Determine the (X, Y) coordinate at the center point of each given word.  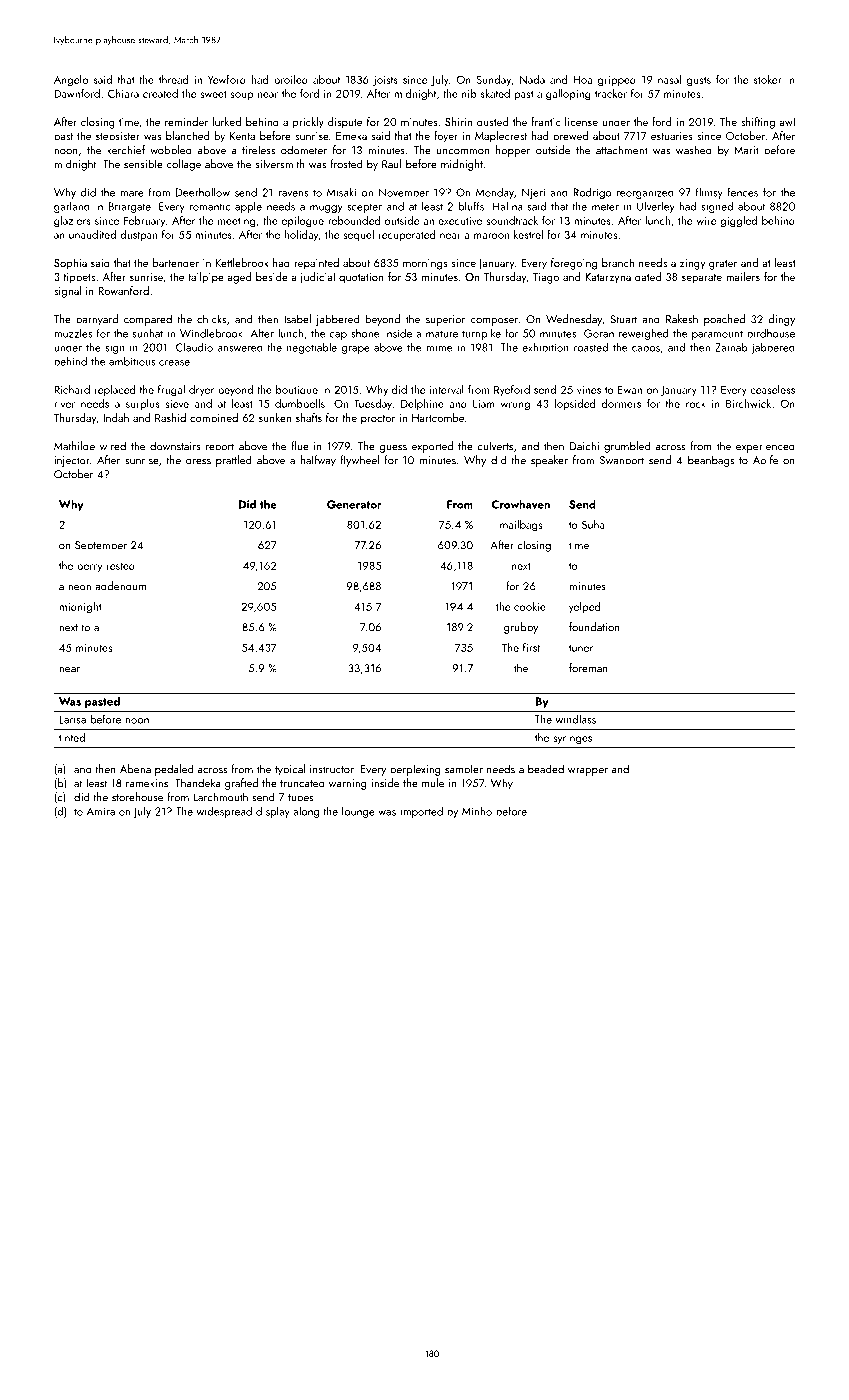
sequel (358, 235)
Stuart (623, 319)
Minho (477, 811)
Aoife (765, 460)
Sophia (70, 264)
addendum (121, 586)
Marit (746, 150)
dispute (345, 123)
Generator (354, 504)
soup (241, 96)
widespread (224, 812)
